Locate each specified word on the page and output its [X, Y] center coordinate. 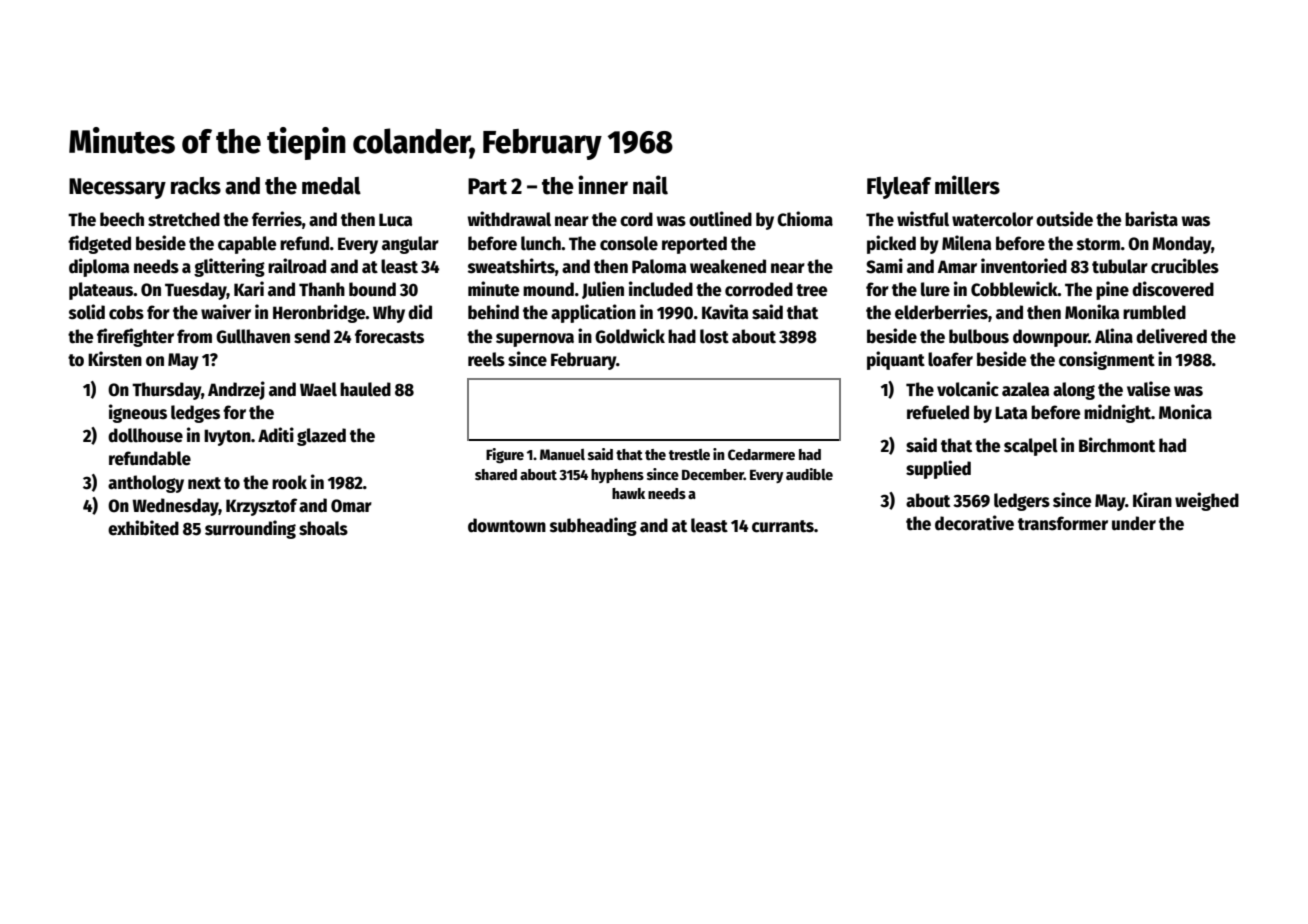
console [629, 243]
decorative [974, 523]
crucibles [1185, 266]
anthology [146, 484]
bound [372, 289]
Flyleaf [899, 188]
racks [196, 186]
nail [650, 185]
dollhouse [145, 435]
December [713, 474]
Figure [505, 455]
